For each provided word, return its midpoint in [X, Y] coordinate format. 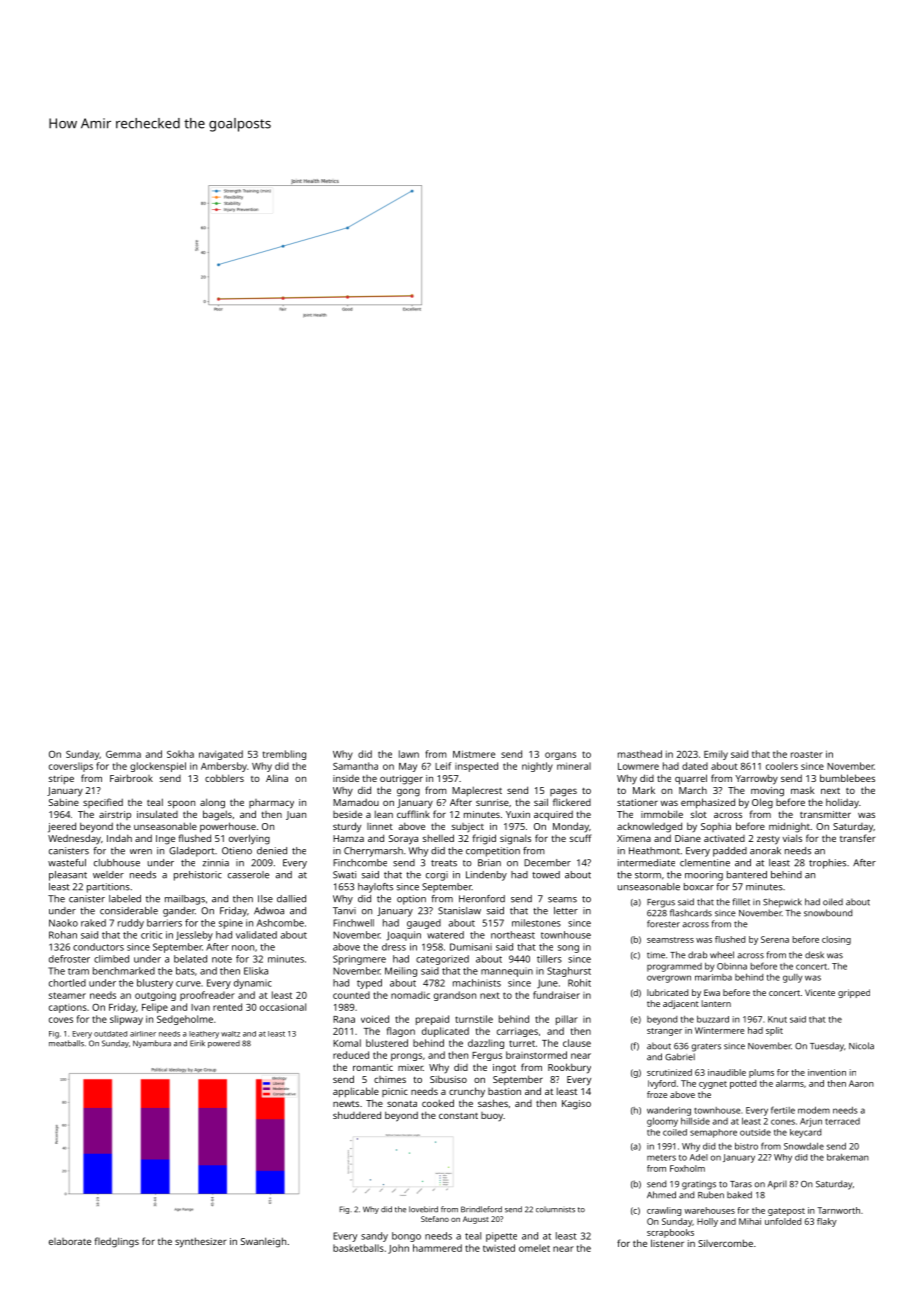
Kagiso [576, 1105]
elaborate [70, 1241]
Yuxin [518, 814]
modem [814, 1110]
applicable [356, 1092]
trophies [827, 864]
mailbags [185, 900]
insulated [157, 814]
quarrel [691, 779]
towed [546, 875]
